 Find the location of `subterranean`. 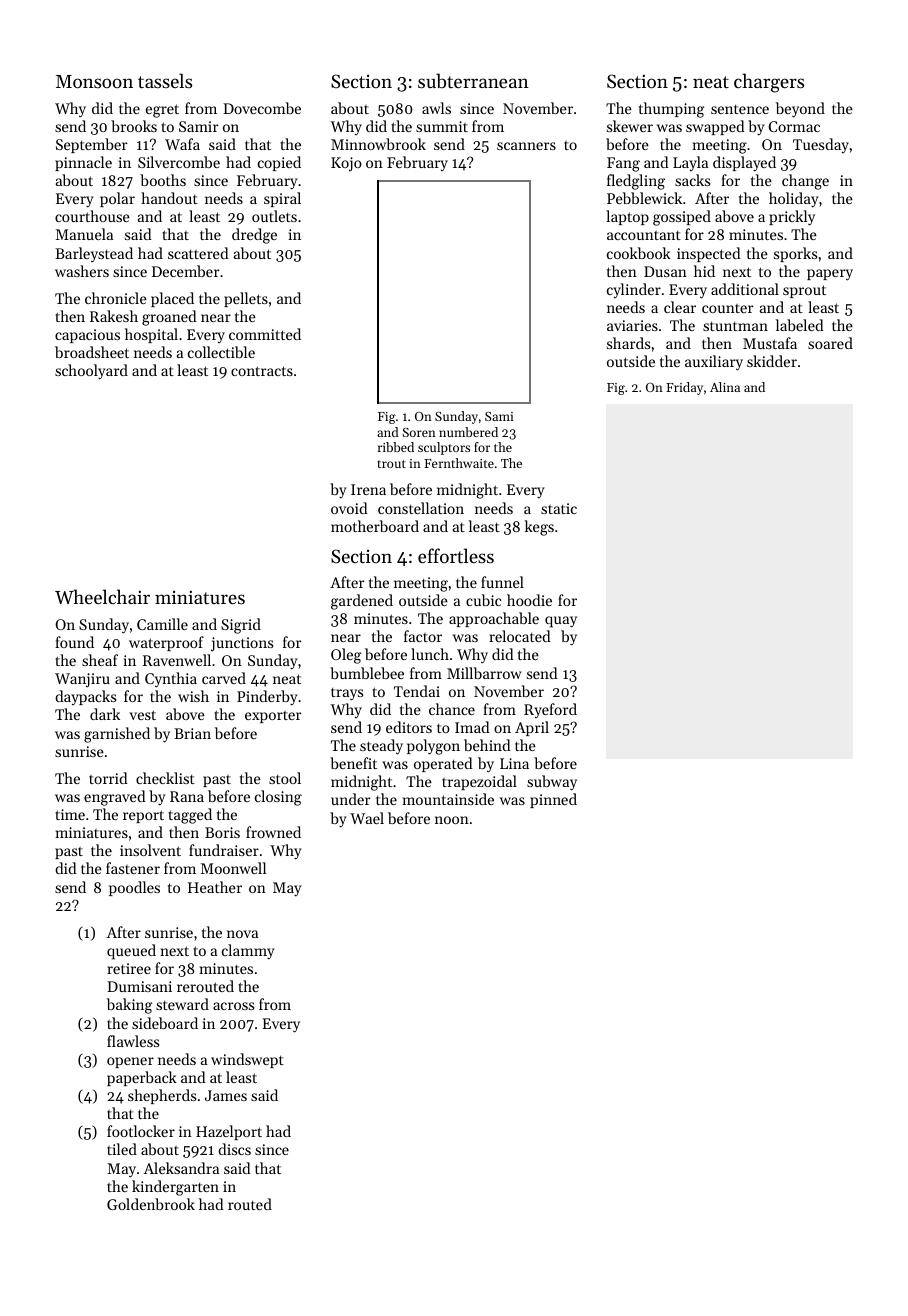

subterranean is located at coordinates (473, 80).
